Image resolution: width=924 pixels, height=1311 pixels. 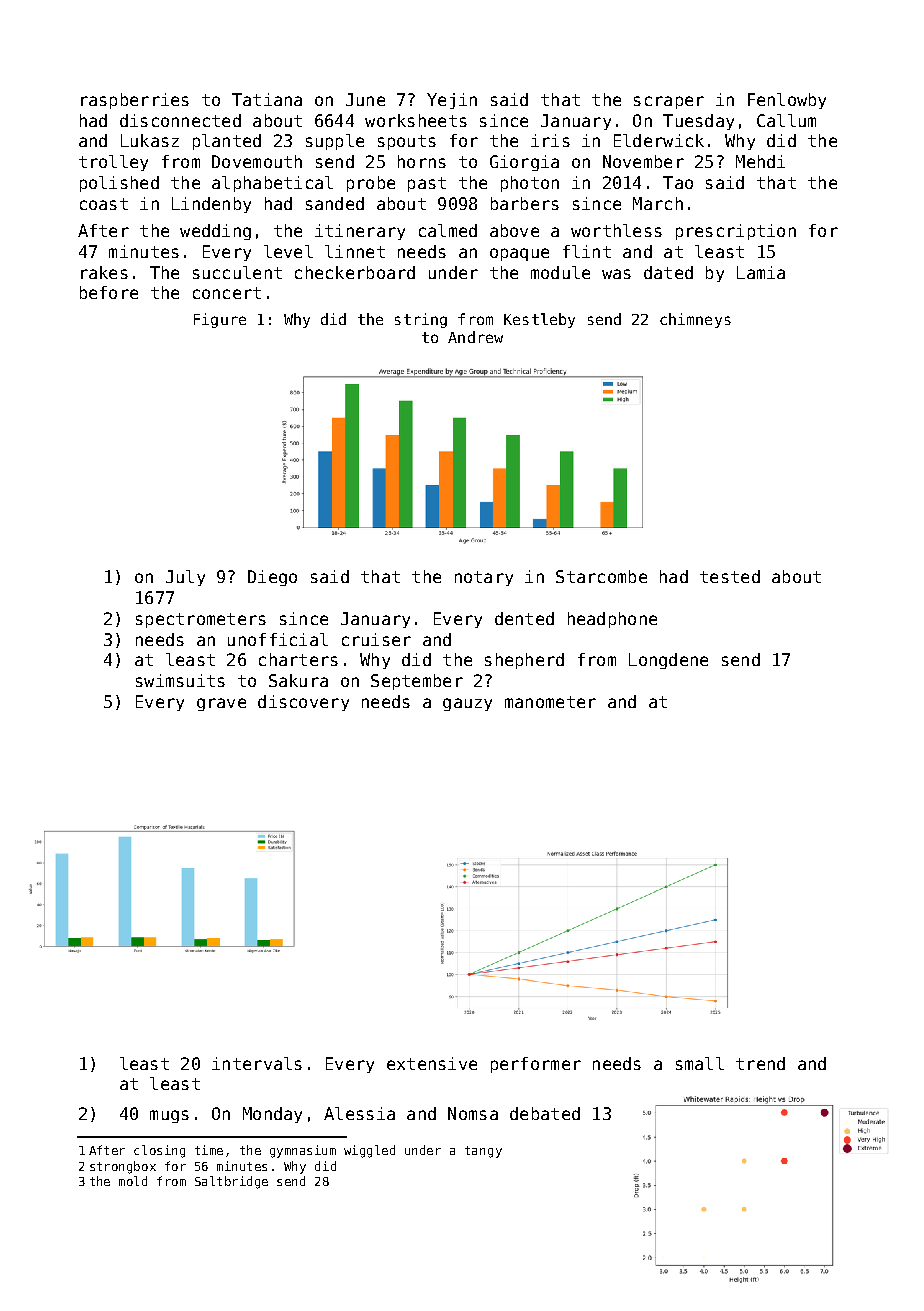 What do you see at coordinates (678, 182) in the screenshot?
I see `Tao` at bounding box center [678, 182].
